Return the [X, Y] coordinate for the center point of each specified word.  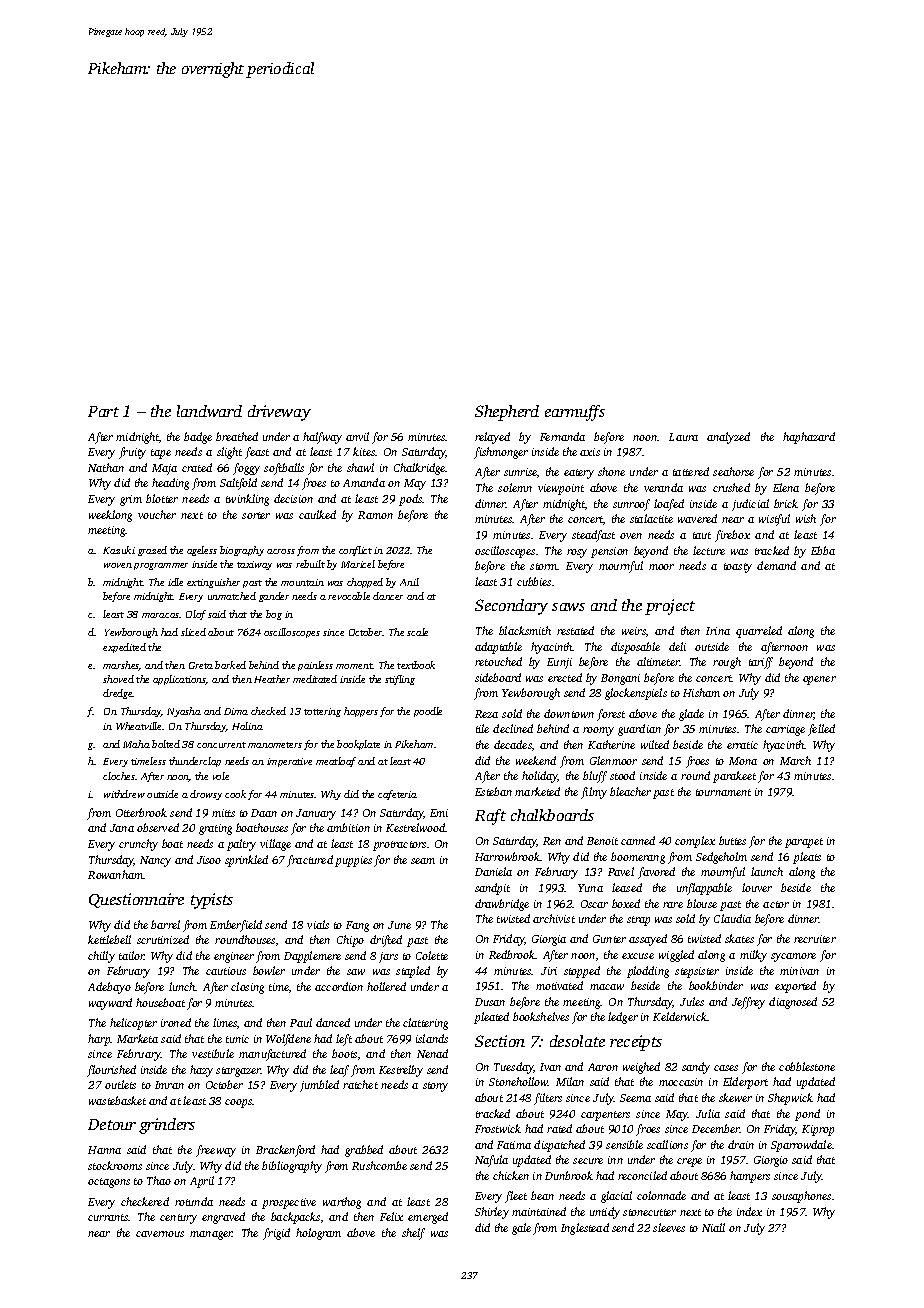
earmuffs [575, 413]
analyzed [728, 438]
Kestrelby [401, 1071]
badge [198, 438]
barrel [165, 924]
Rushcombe [379, 1165]
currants [108, 1217]
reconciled [642, 1175]
